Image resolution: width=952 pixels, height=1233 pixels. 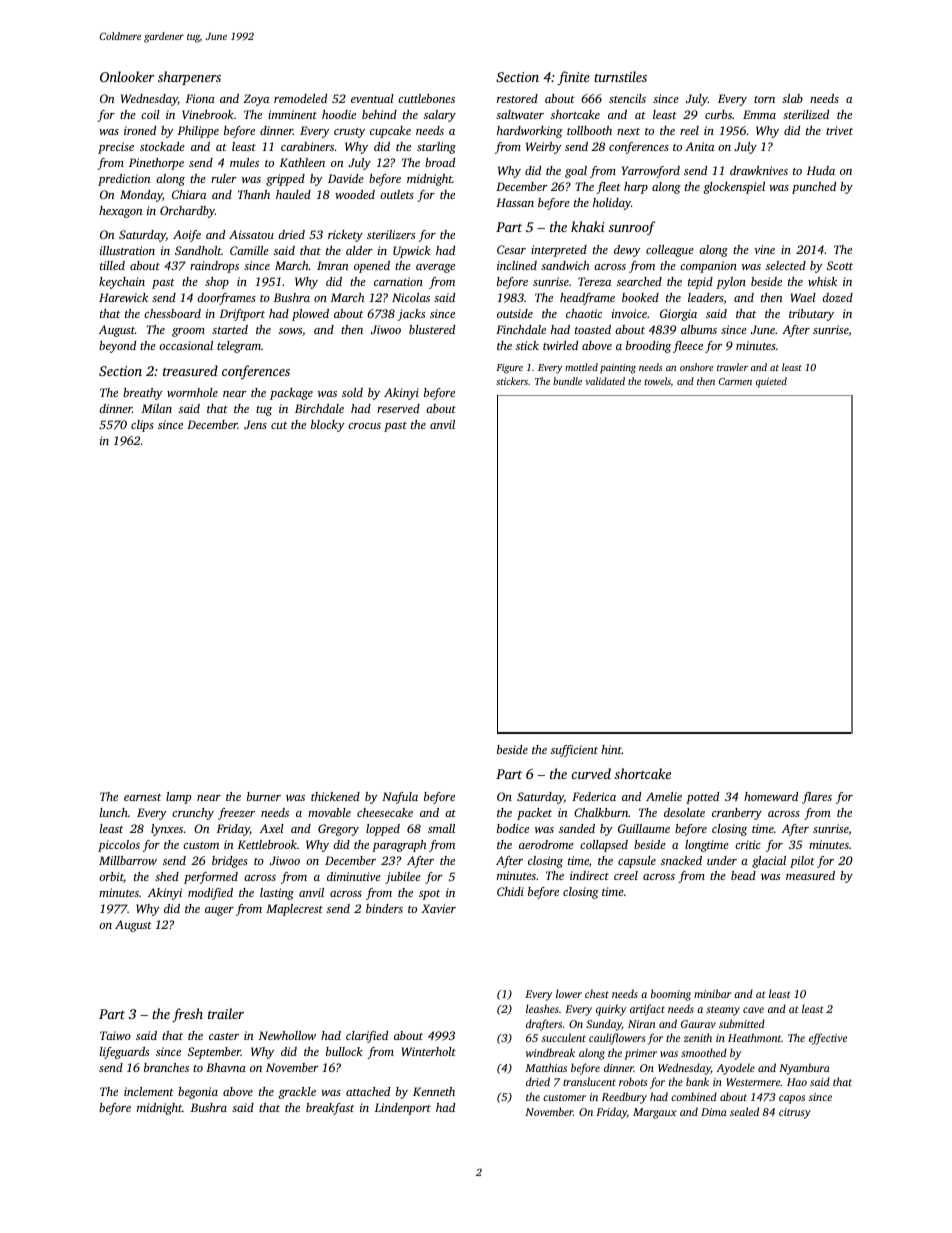 What do you see at coordinates (735, 1069) in the screenshot?
I see `Ayodele` at bounding box center [735, 1069].
